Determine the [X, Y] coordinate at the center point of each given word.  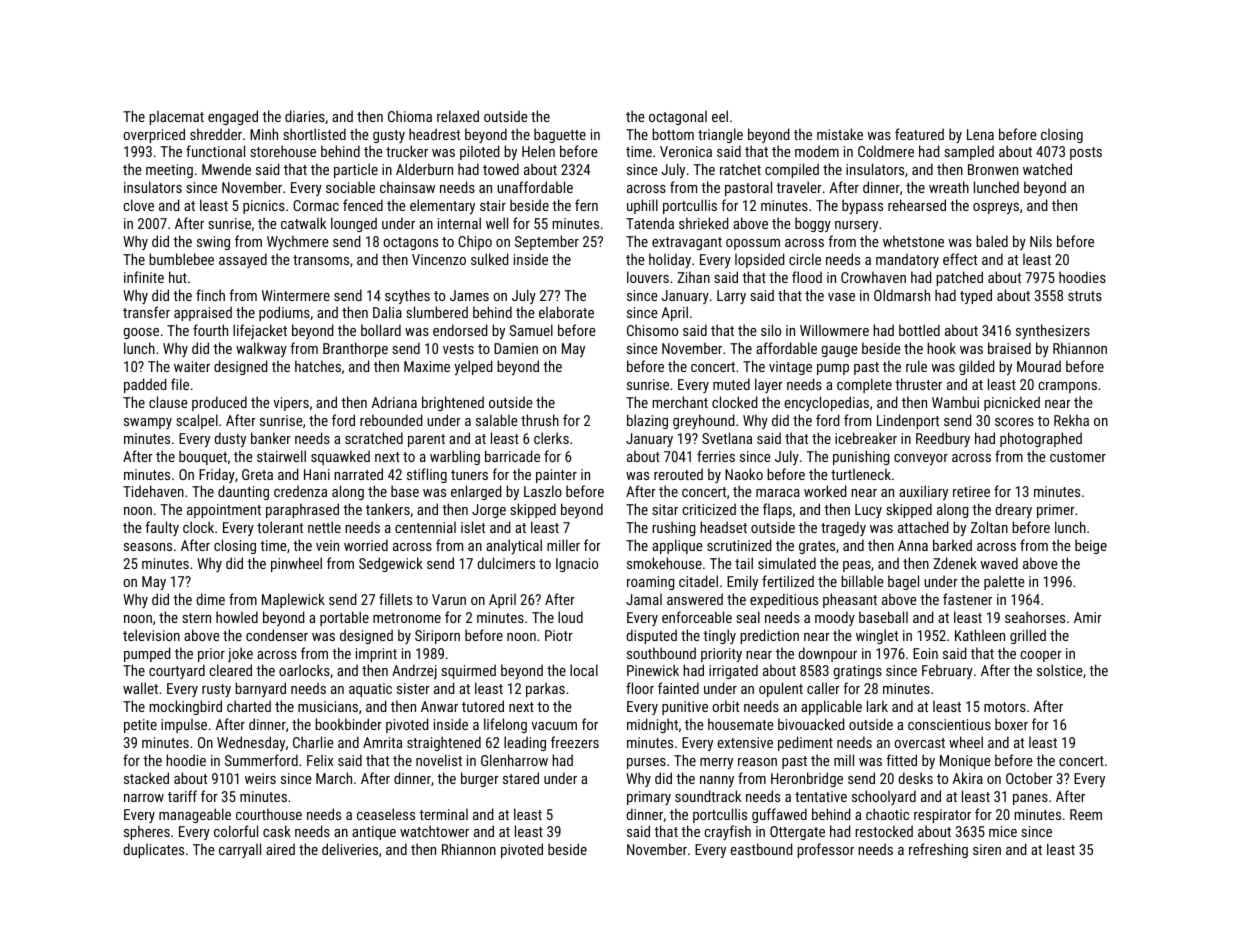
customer [1078, 457]
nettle [324, 527]
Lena [980, 134]
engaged [233, 117]
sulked [490, 259]
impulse [184, 726]
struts [1085, 296]
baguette [560, 135]
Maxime [427, 366]
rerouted [678, 474]
